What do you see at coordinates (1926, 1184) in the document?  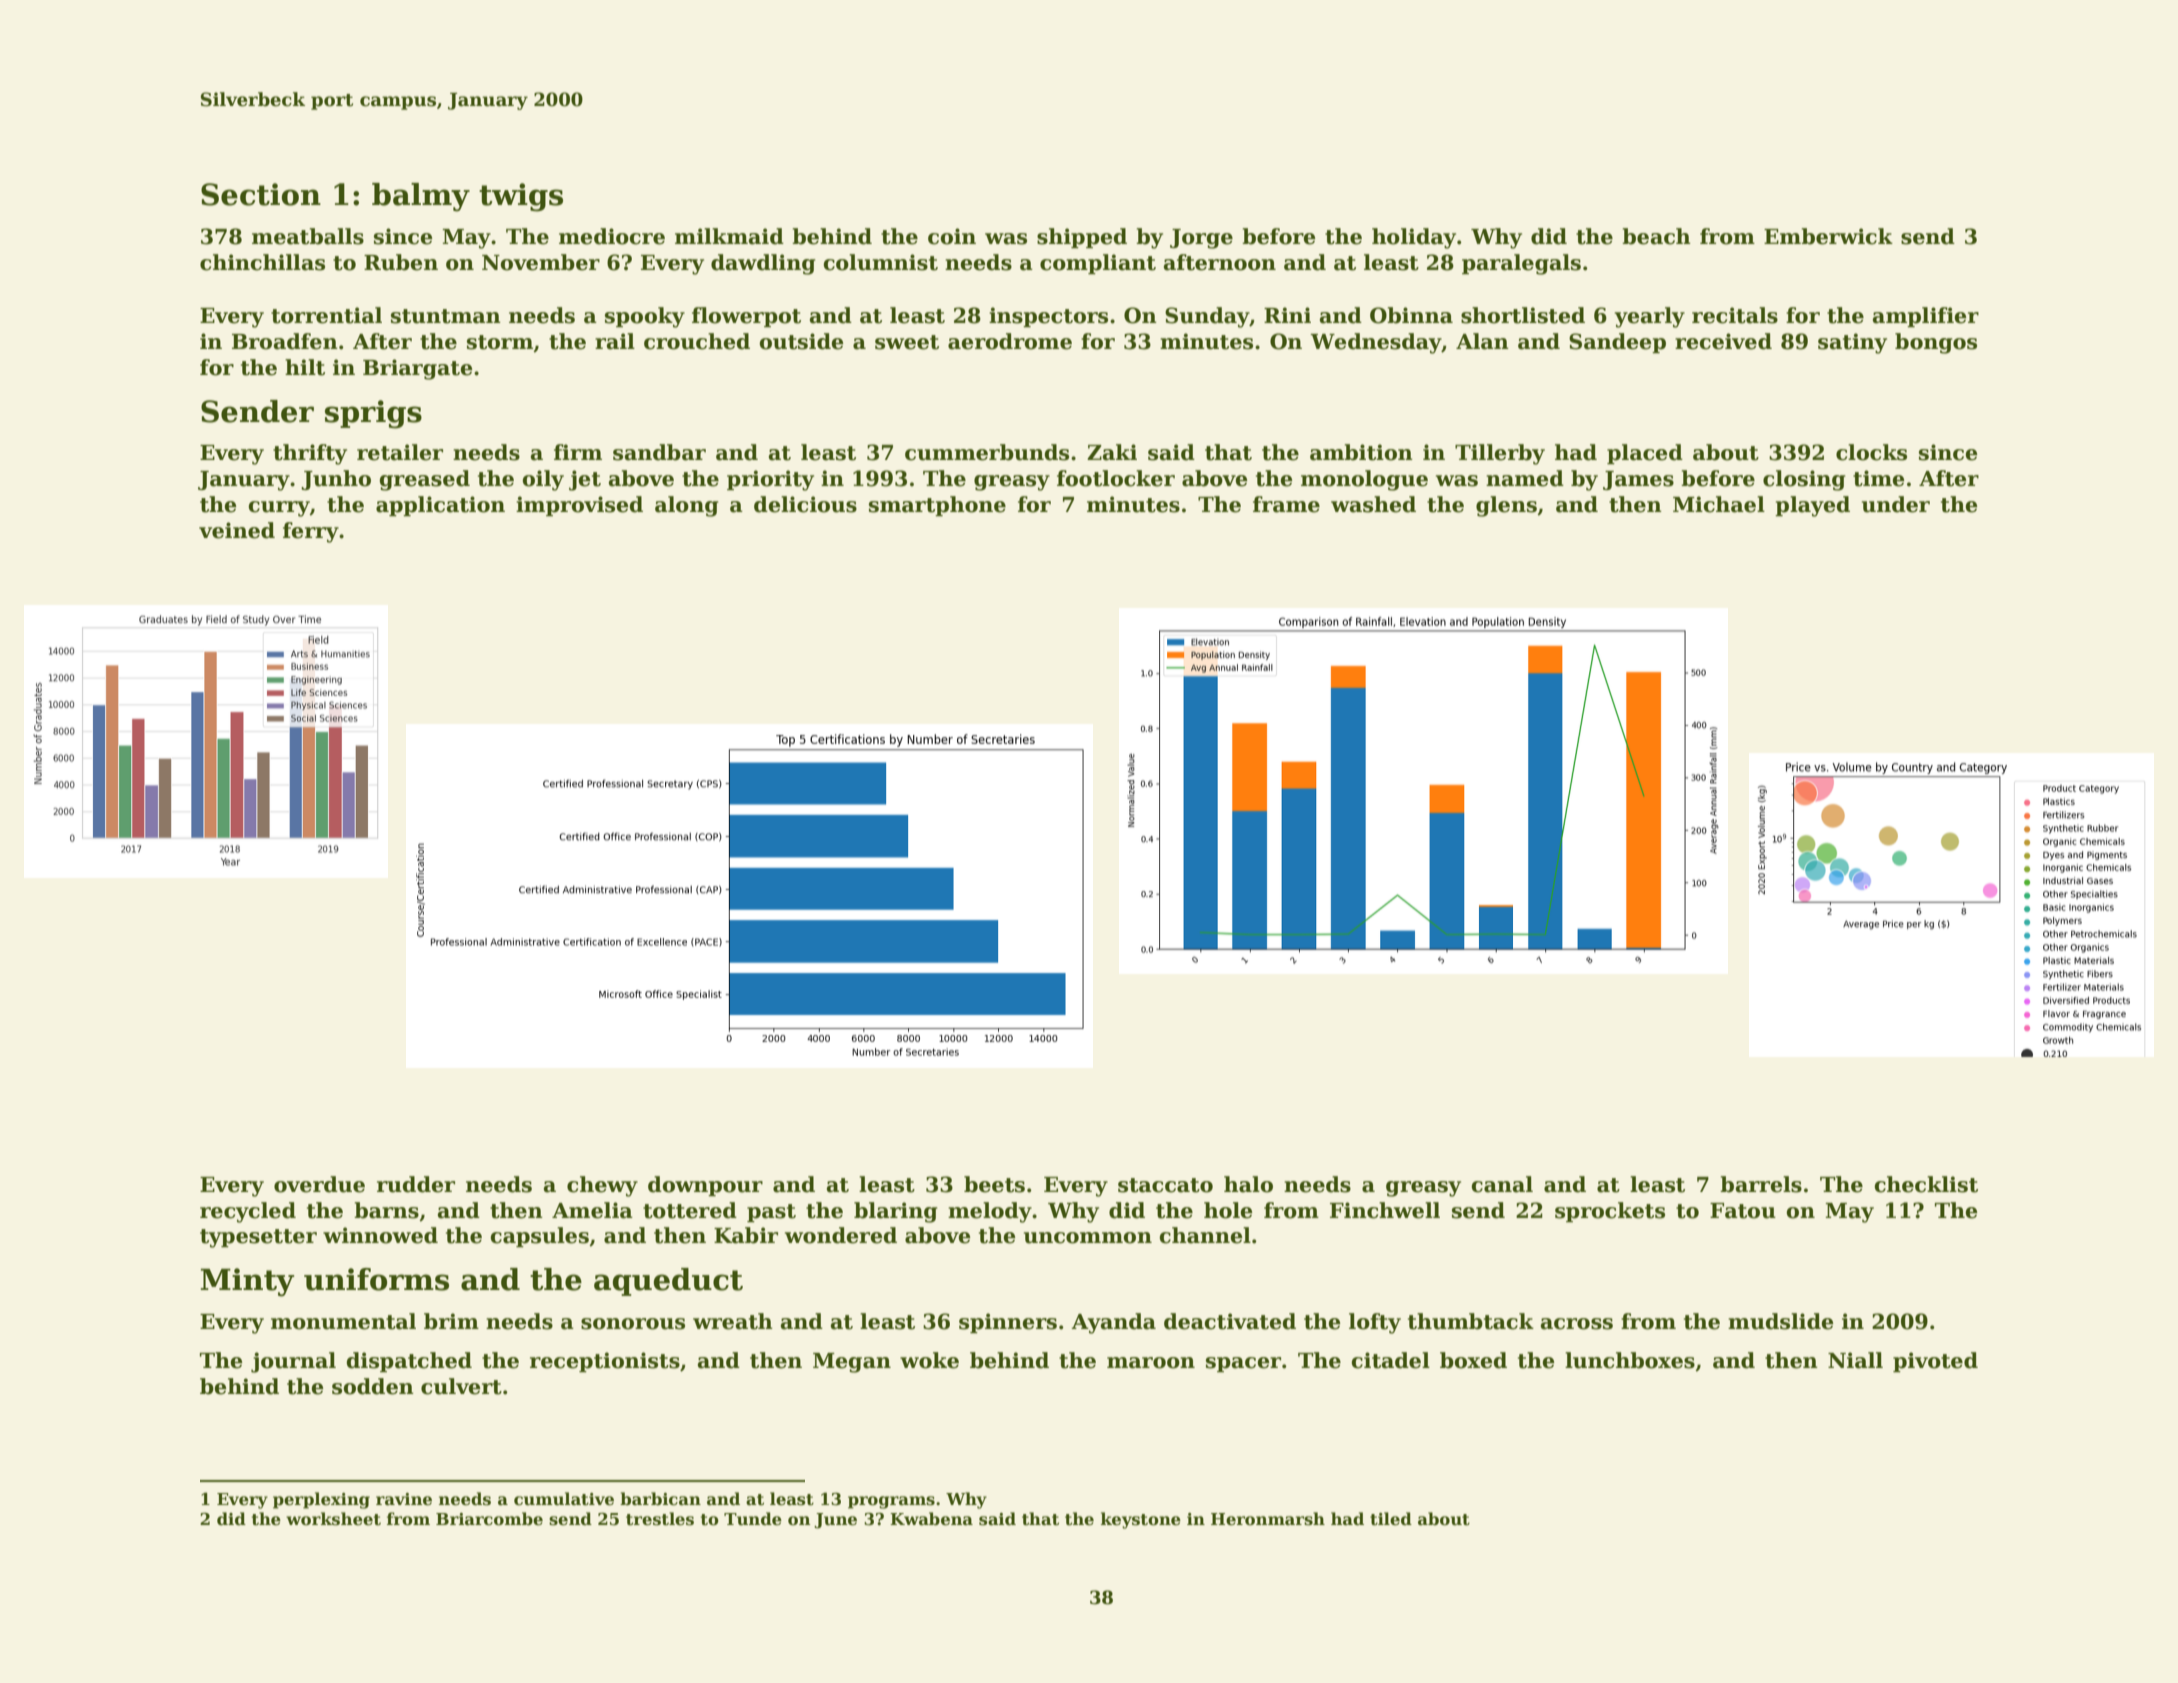 I see `checklist` at bounding box center [1926, 1184].
